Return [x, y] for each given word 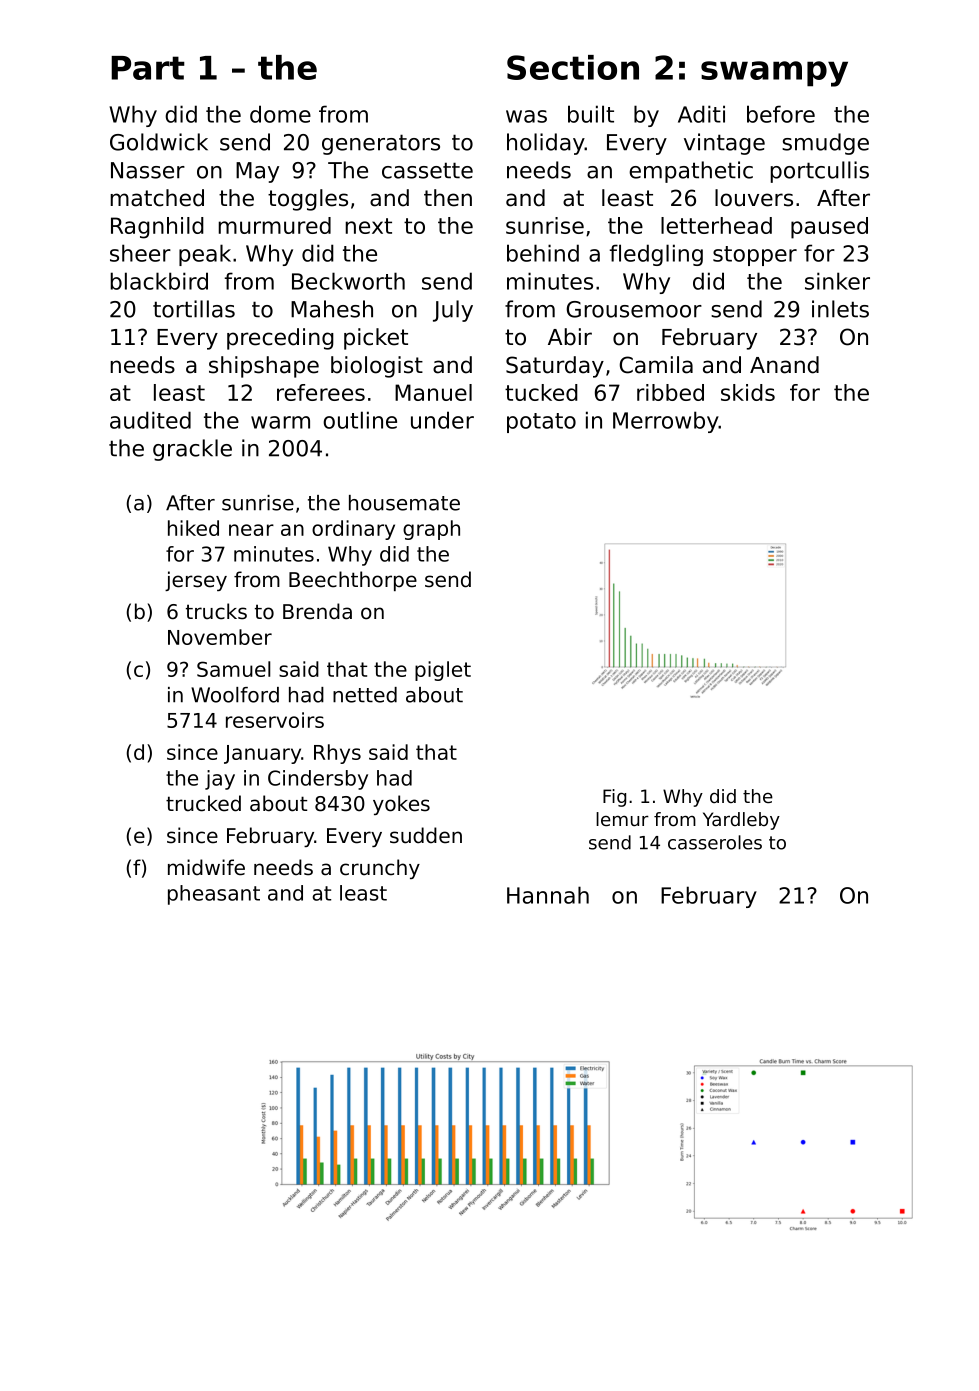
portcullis [820, 172]
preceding [280, 339]
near [251, 530]
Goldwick [159, 142]
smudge [825, 144]
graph [431, 530]
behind [543, 253]
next [369, 226]
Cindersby [318, 780]
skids [748, 392]
